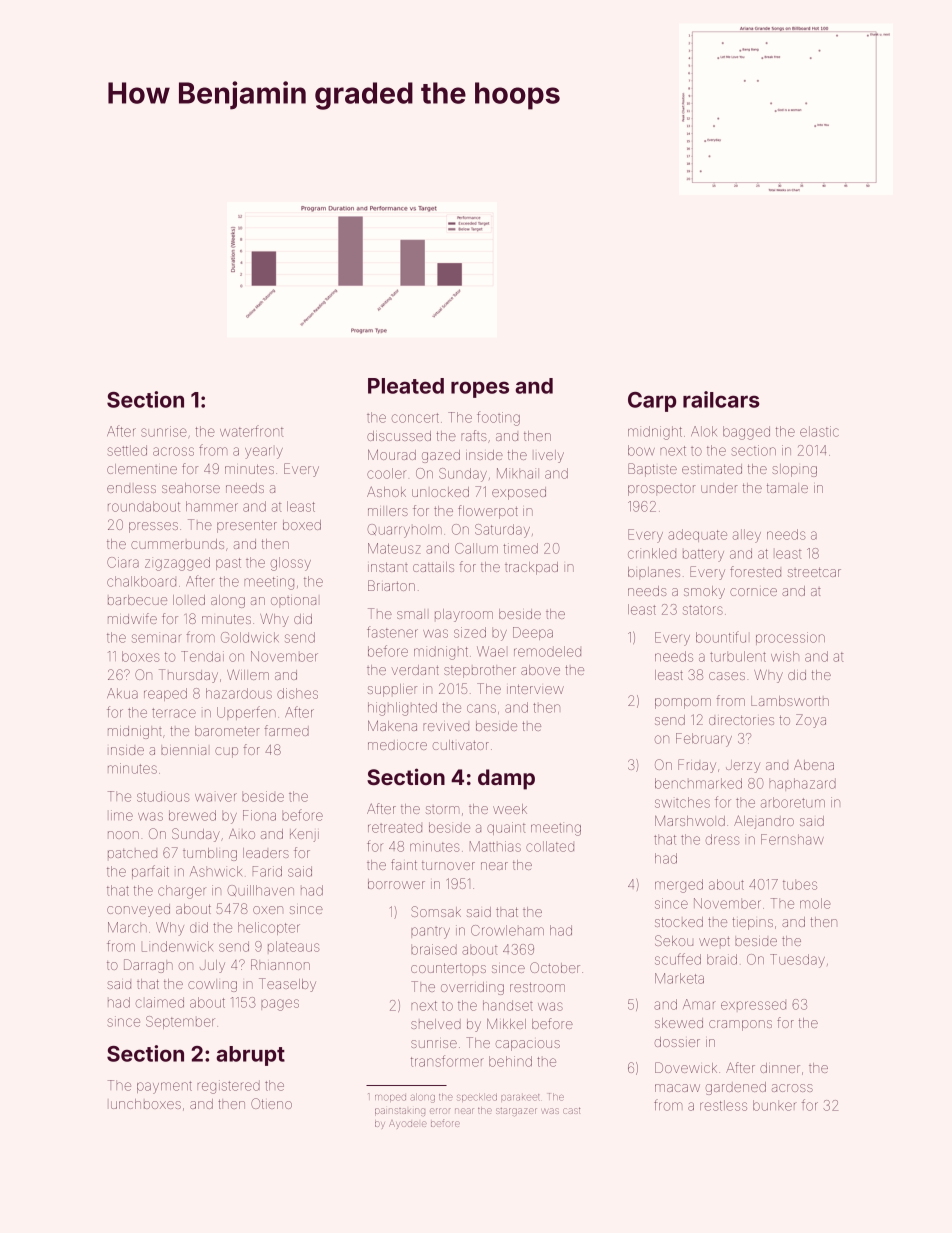 This document has height=1233, width=952. I want to click on exposed, so click(519, 493).
